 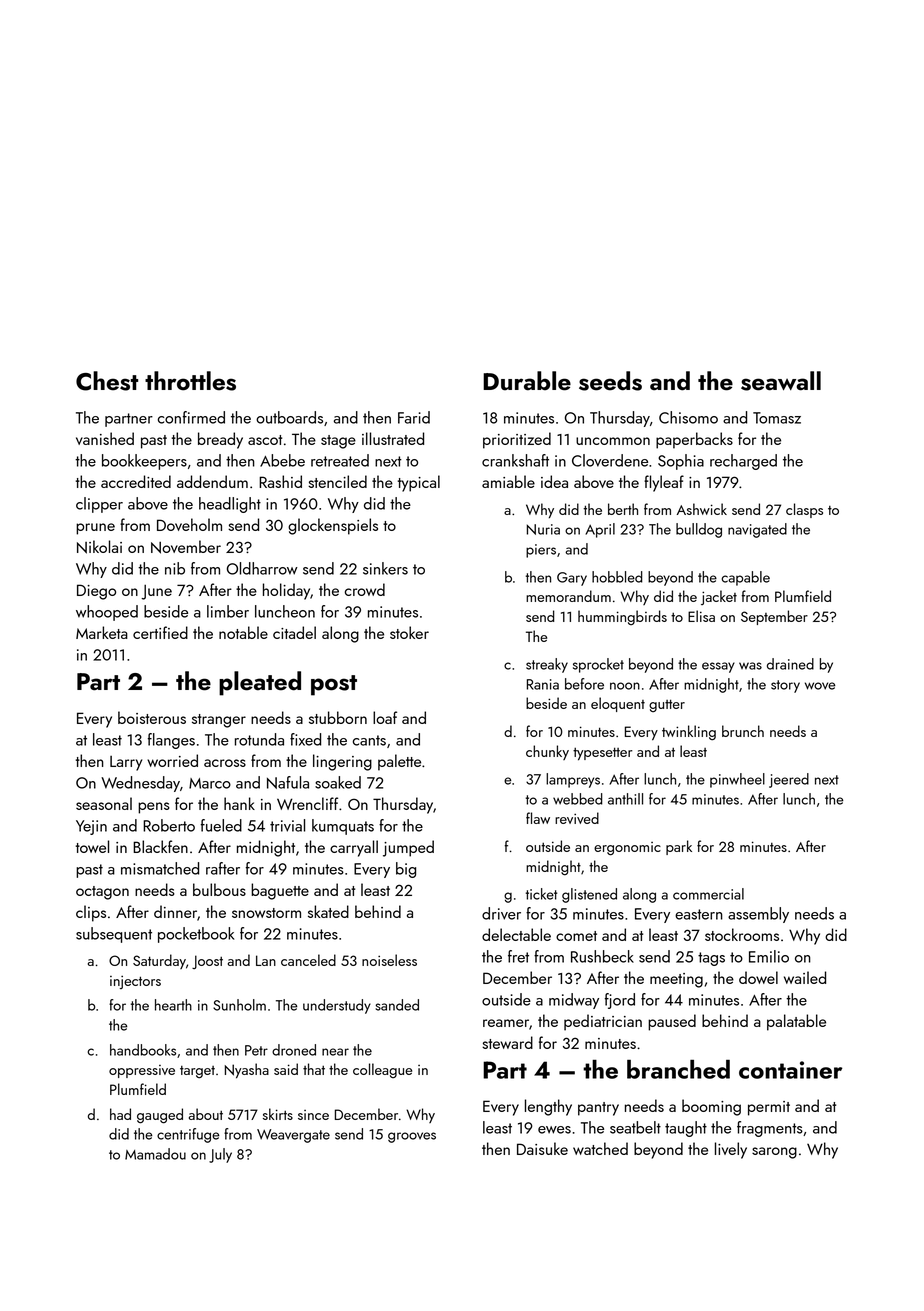 What do you see at coordinates (408, 848) in the screenshot?
I see `jumped` at bounding box center [408, 848].
